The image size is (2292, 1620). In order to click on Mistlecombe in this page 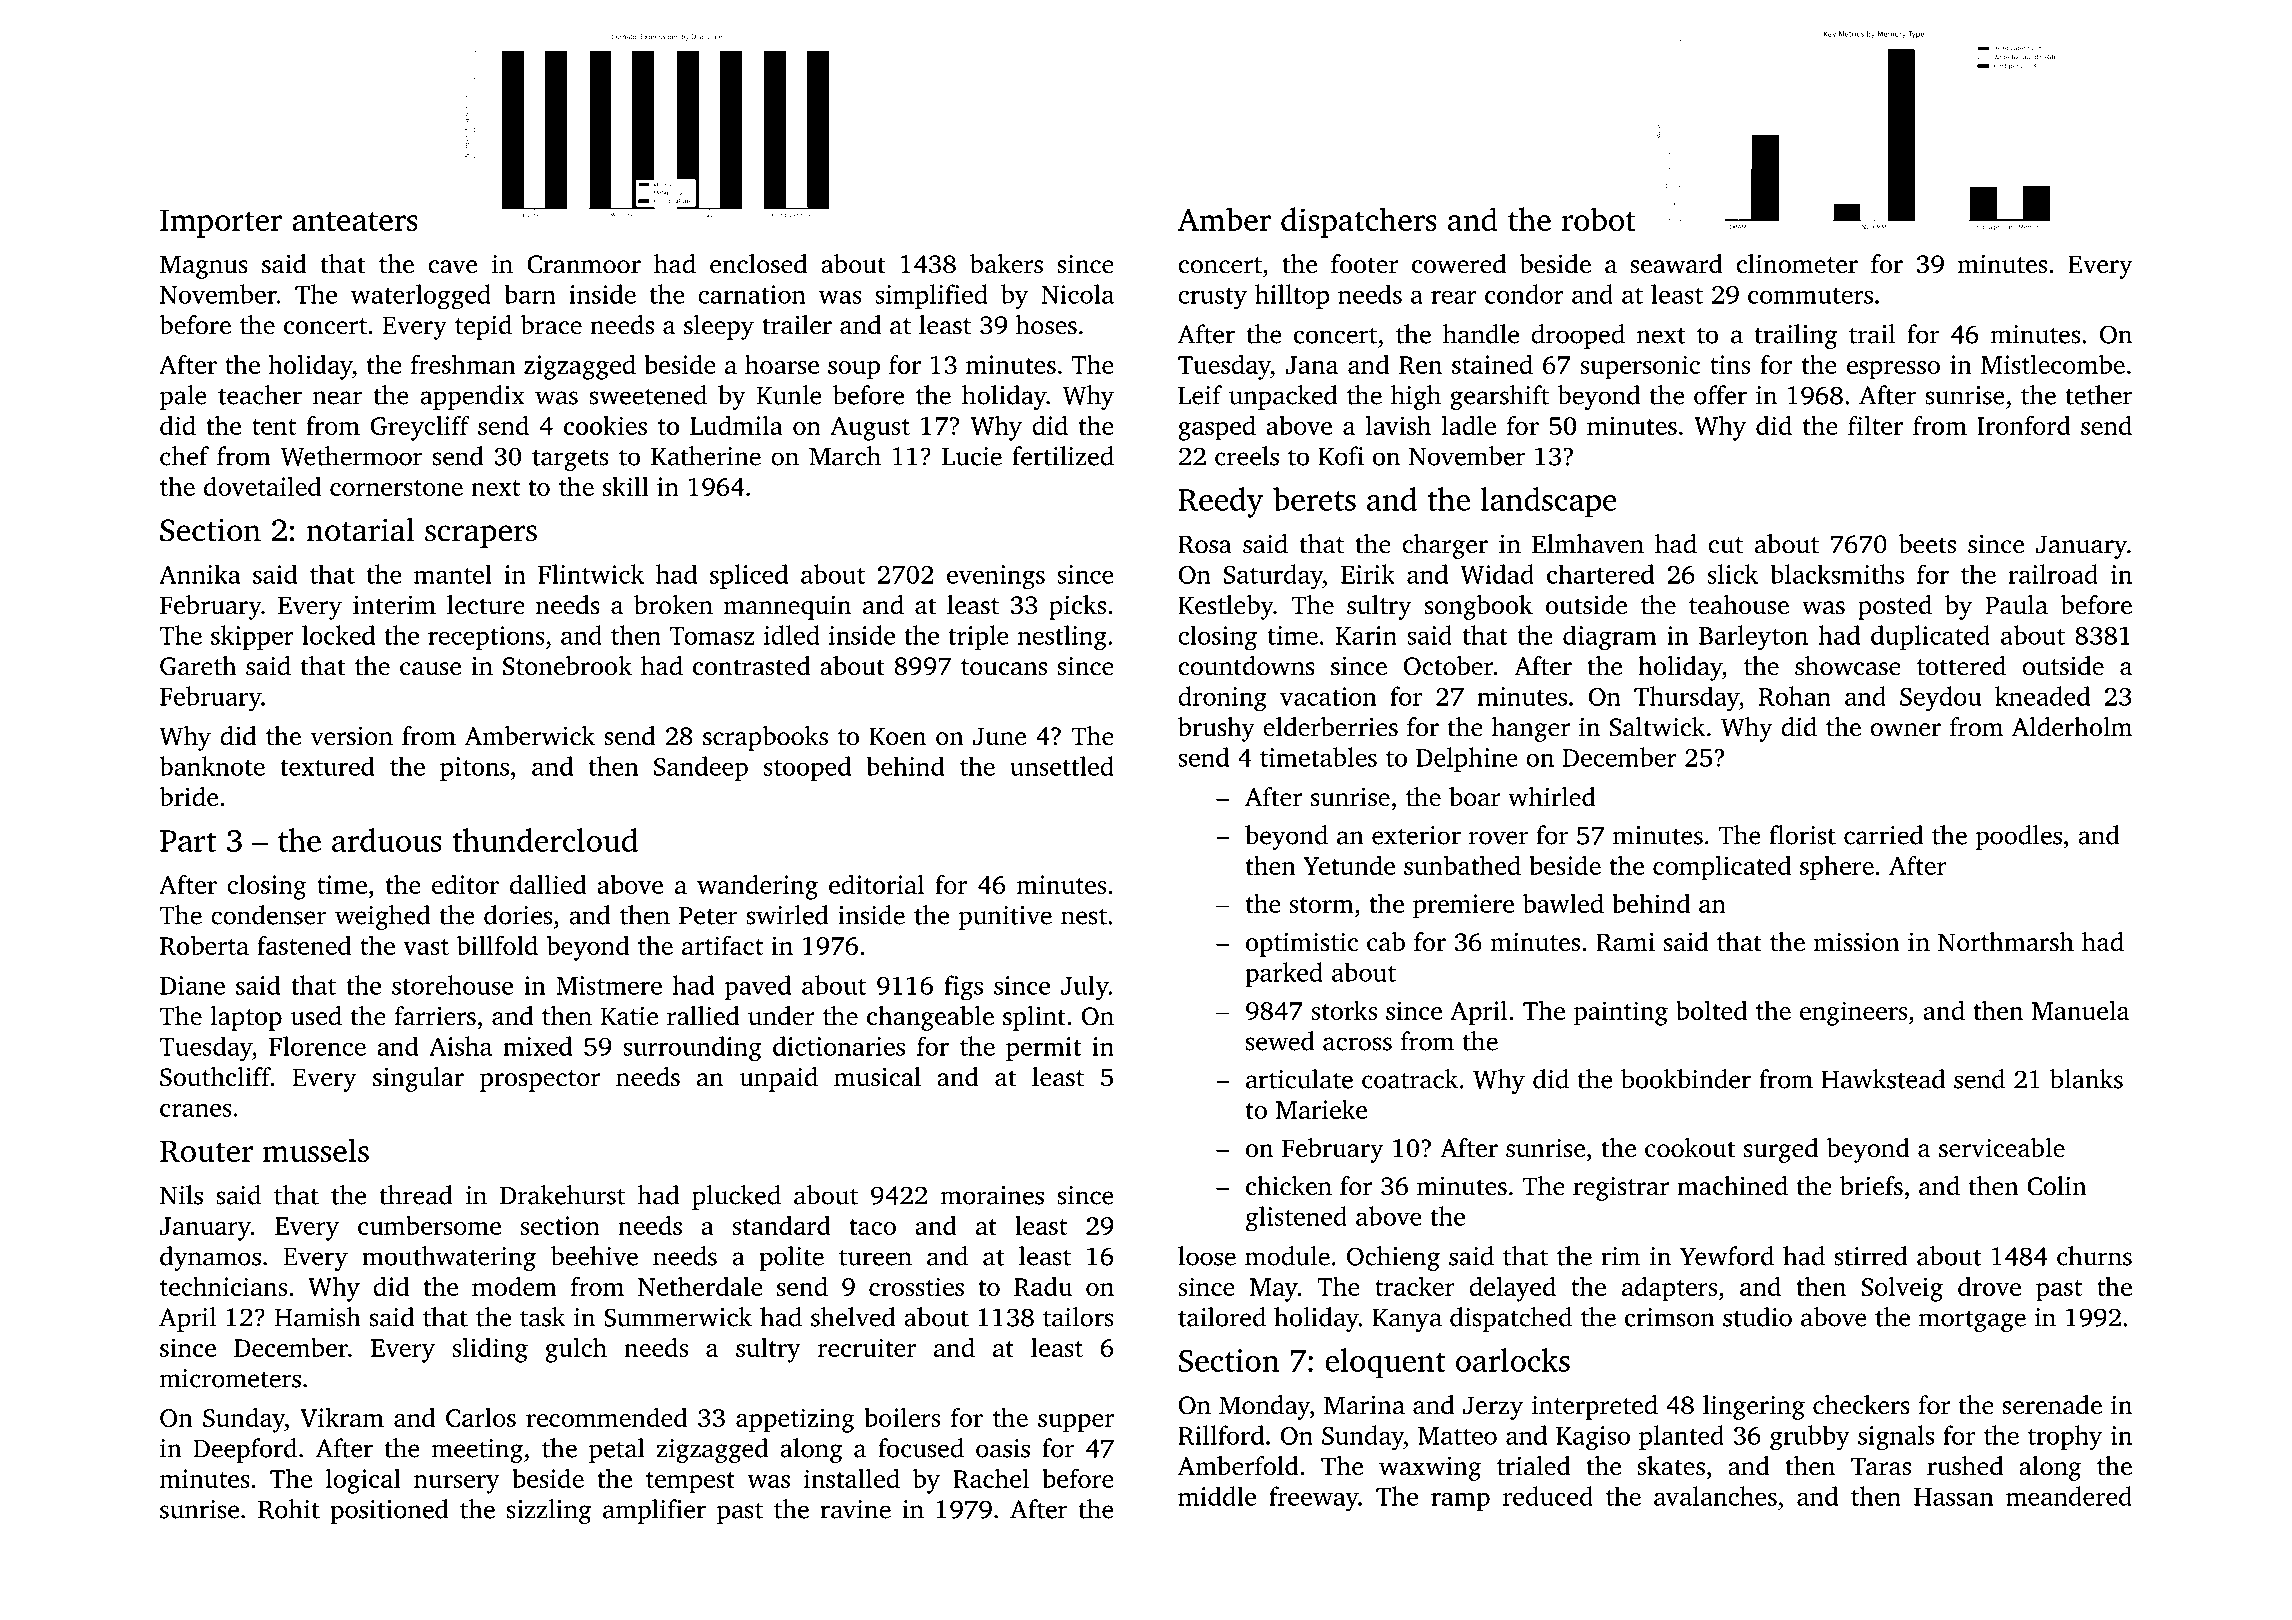, I will do `click(2053, 364)`.
